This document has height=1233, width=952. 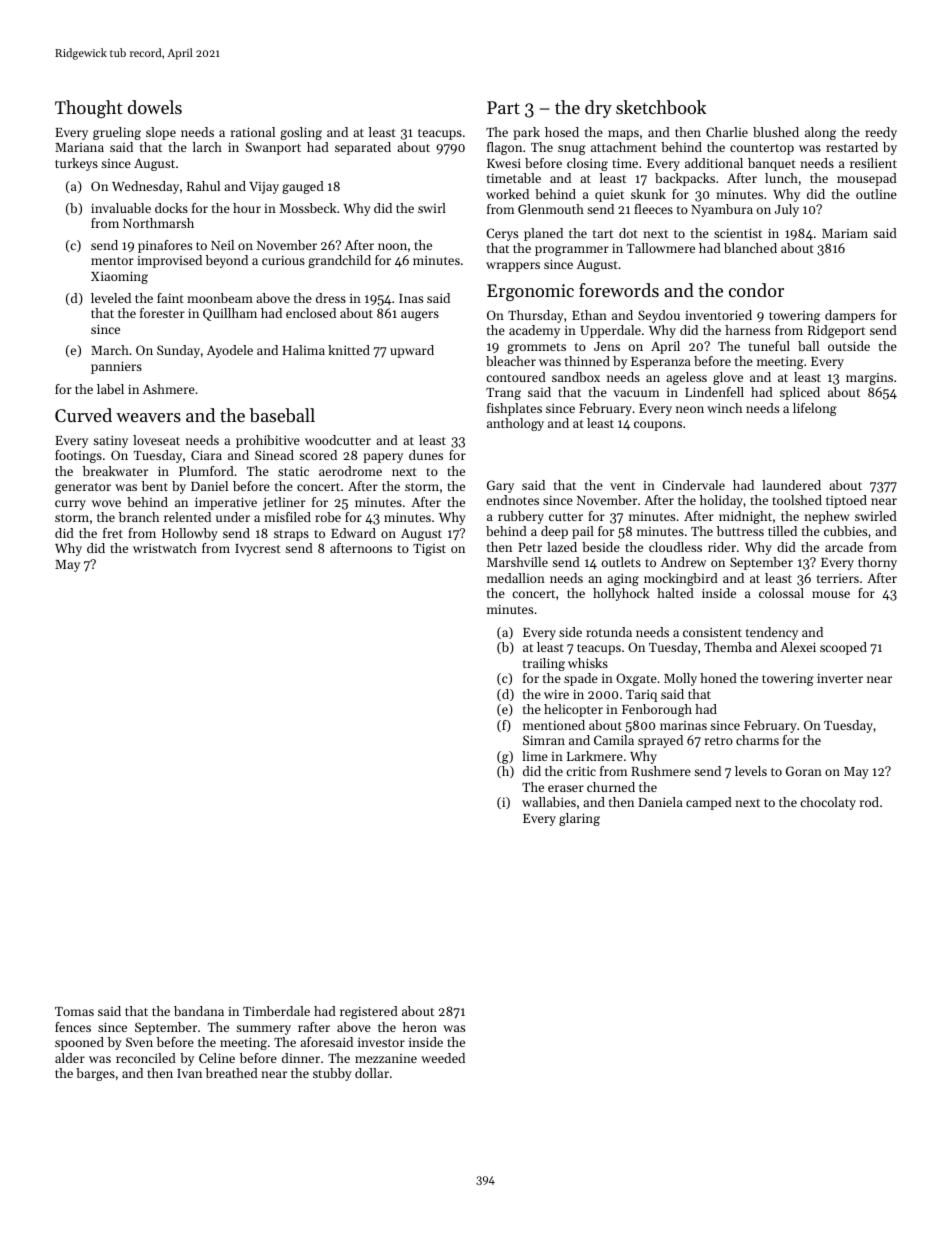 I want to click on terriers, so click(x=838, y=578).
